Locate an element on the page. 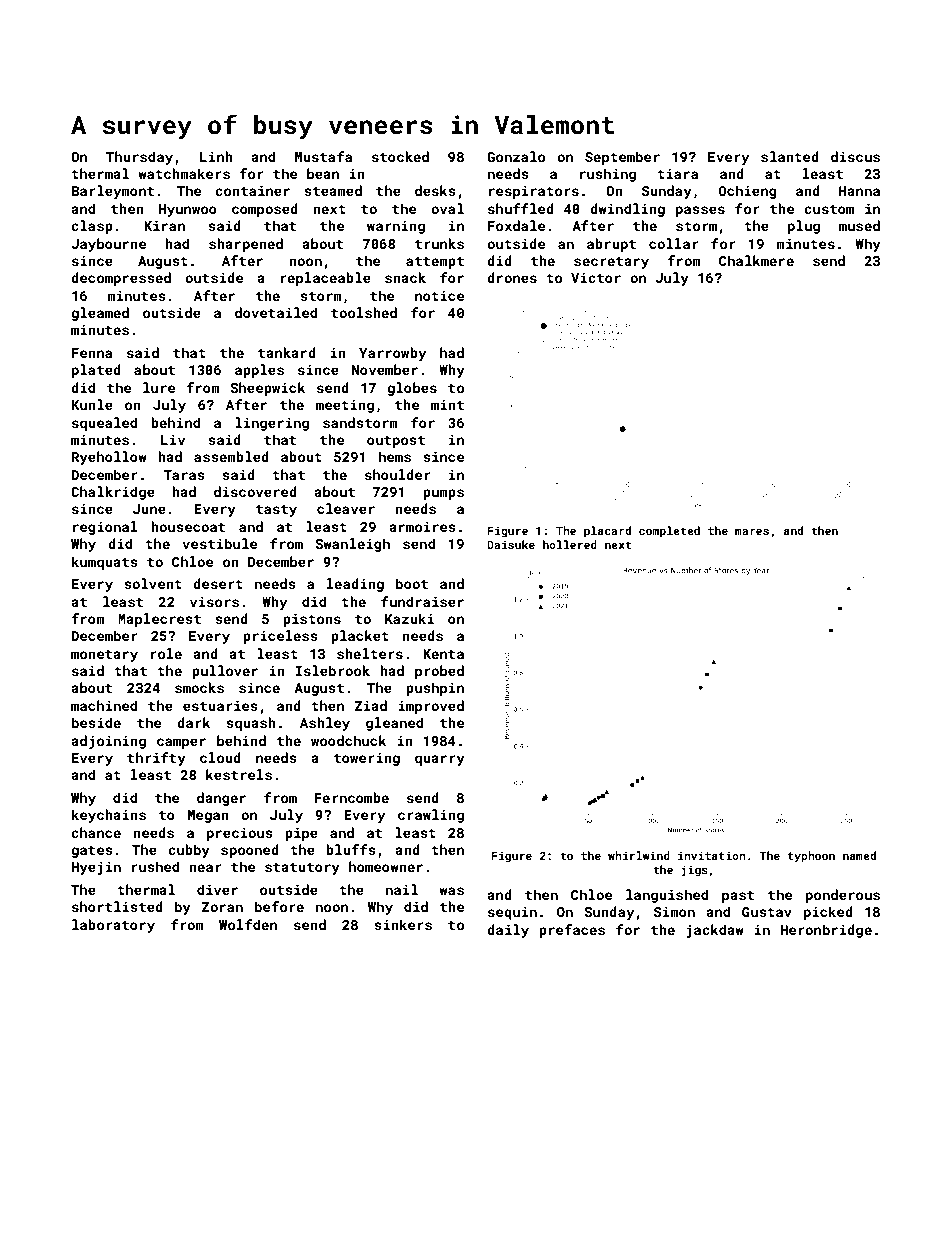 The width and height of the page is (952, 1233). whirlwind is located at coordinates (639, 855).
